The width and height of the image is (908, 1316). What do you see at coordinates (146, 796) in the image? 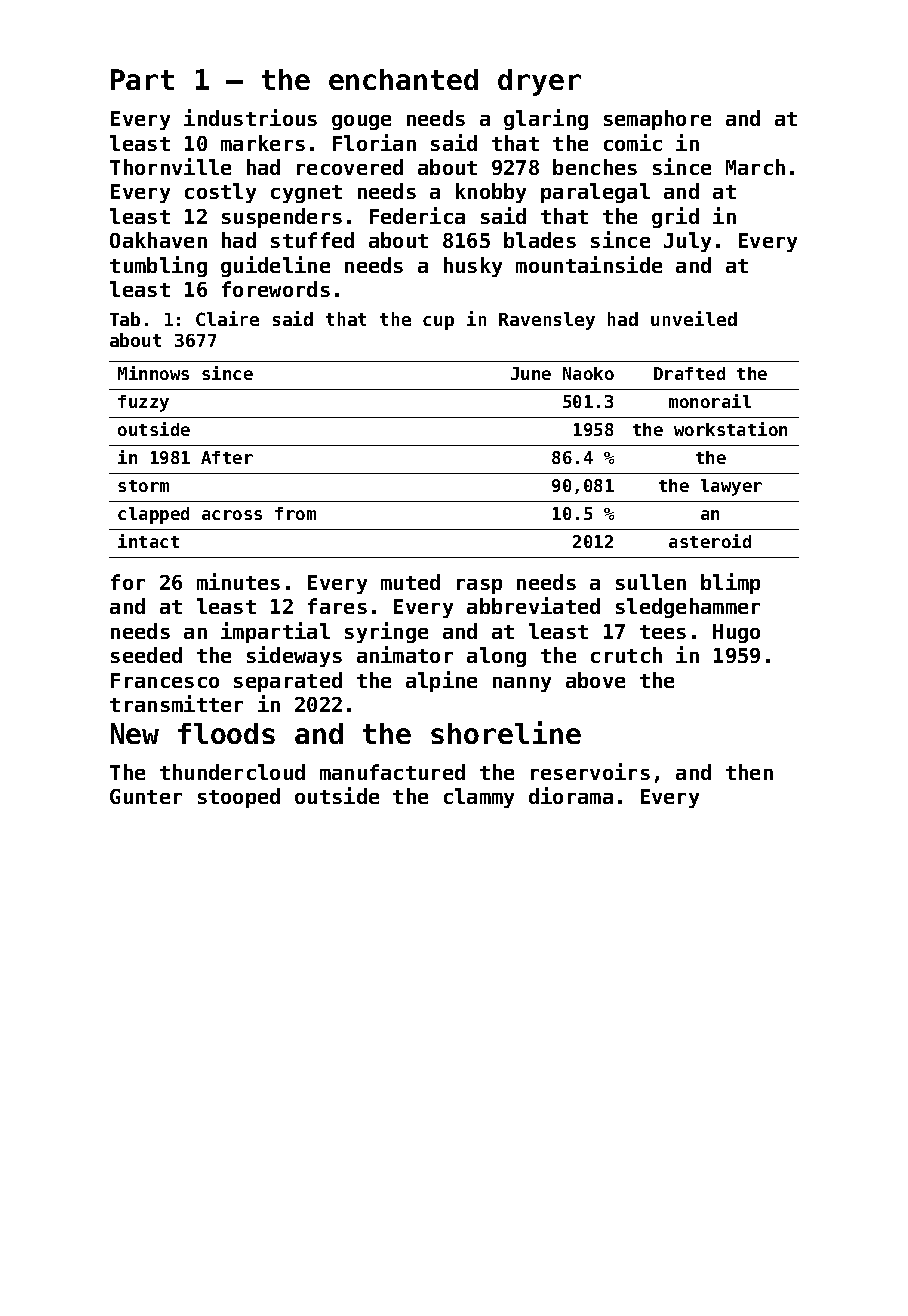
I see `Gunter` at bounding box center [146, 796].
